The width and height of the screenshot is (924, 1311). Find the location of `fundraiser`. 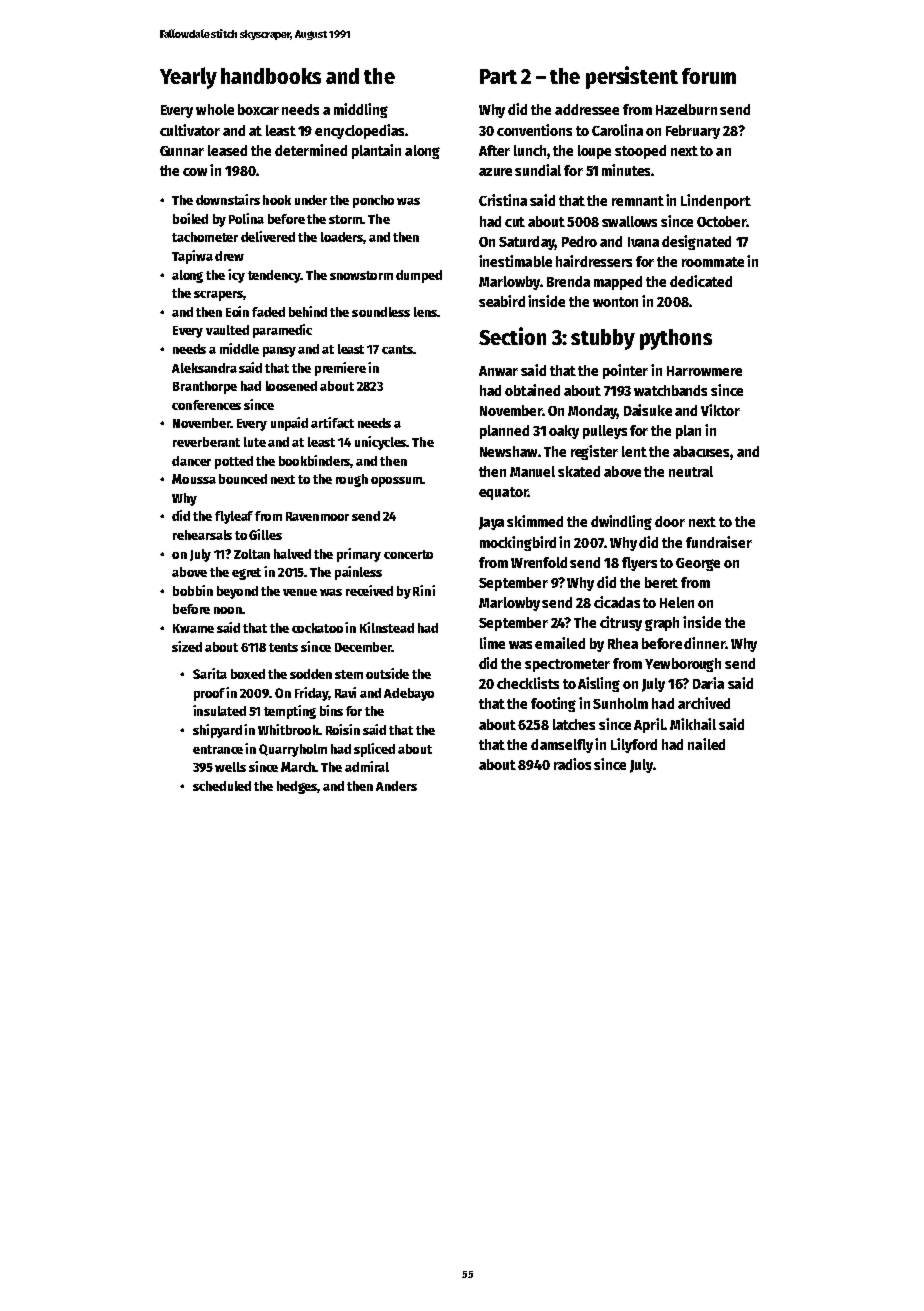

fundraiser is located at coordinates (719, 542).
